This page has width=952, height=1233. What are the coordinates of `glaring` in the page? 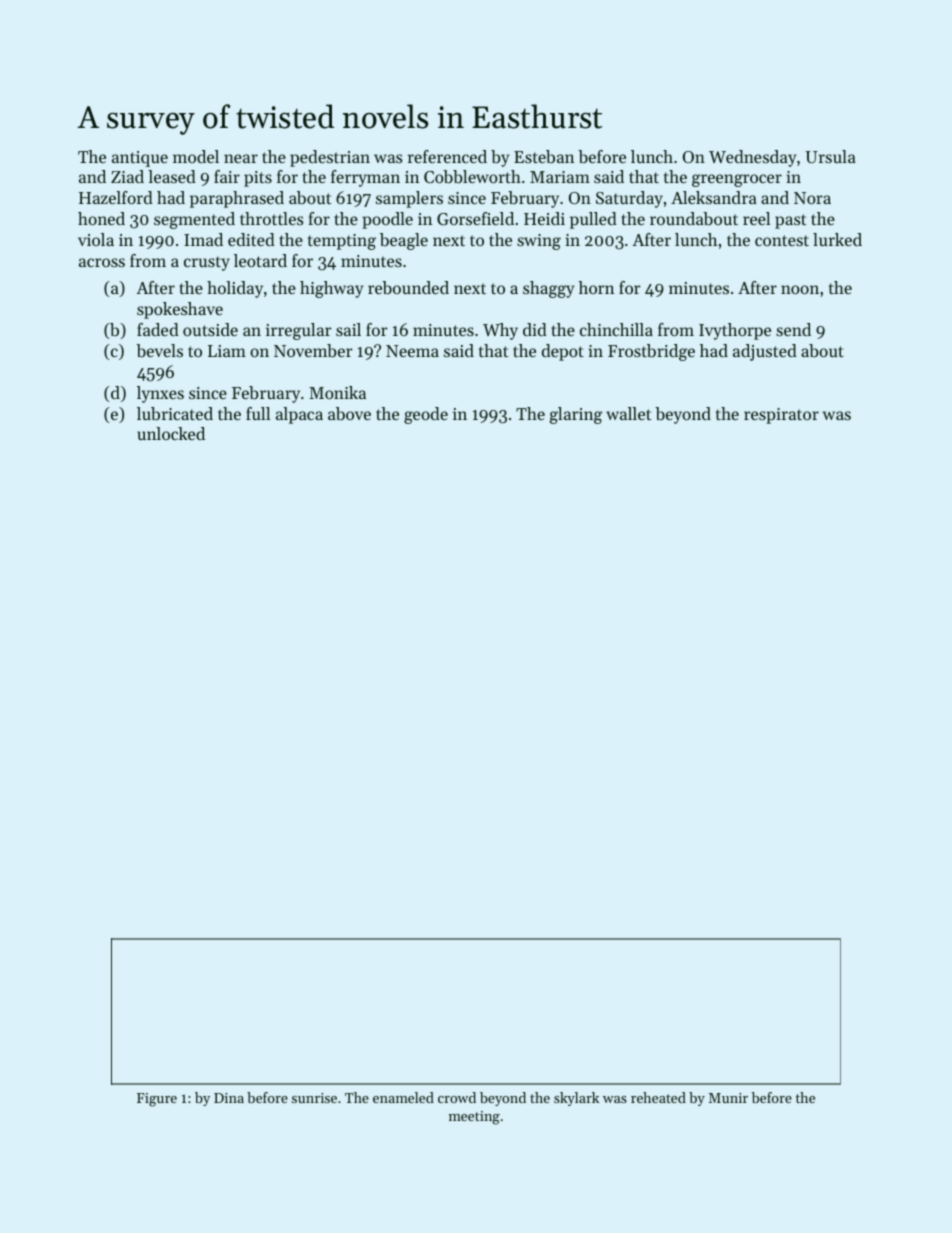 It's located at (576, 415).
